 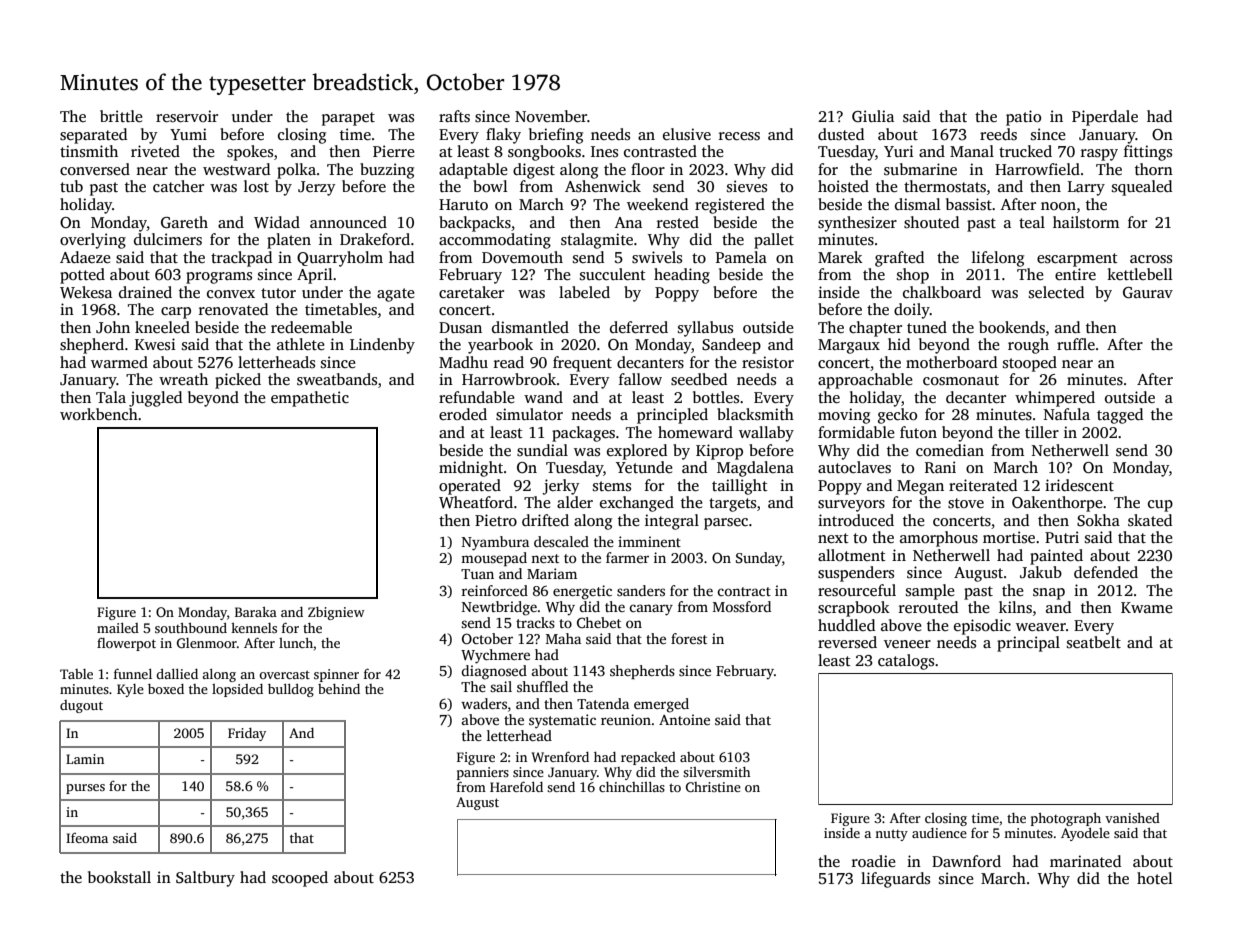 What do you see at coordinates (284, 675) in the page?
I see `overcast` at bounding box center [284, 675].
